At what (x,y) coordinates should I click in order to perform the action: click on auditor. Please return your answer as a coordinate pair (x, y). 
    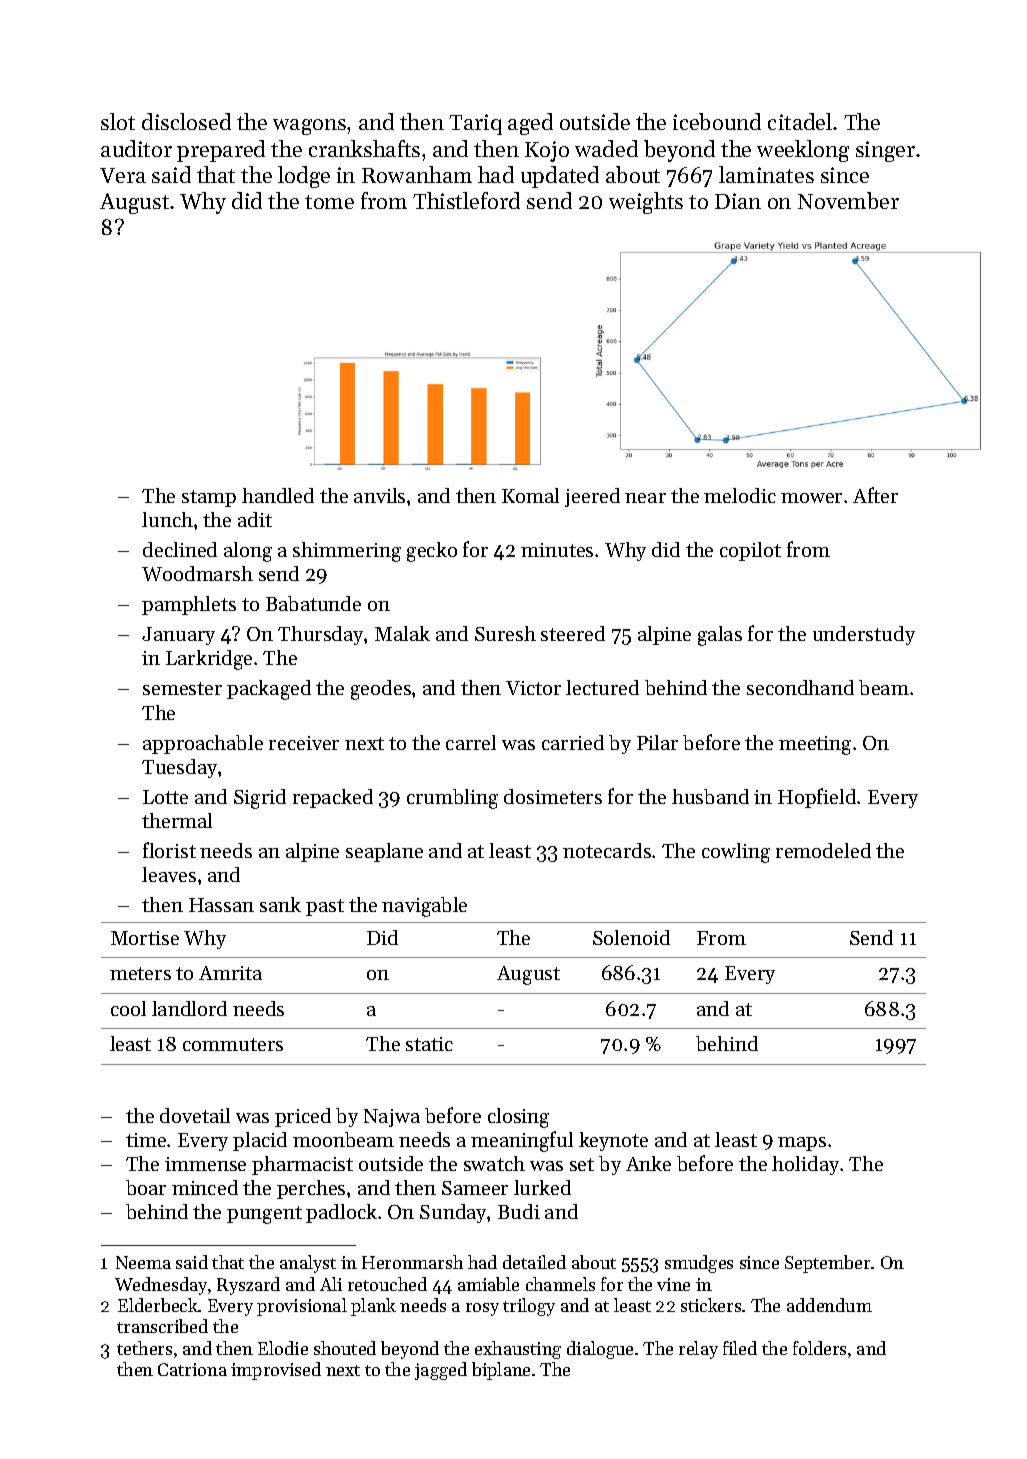
    Looking at the image, I should click on (136, 148).
